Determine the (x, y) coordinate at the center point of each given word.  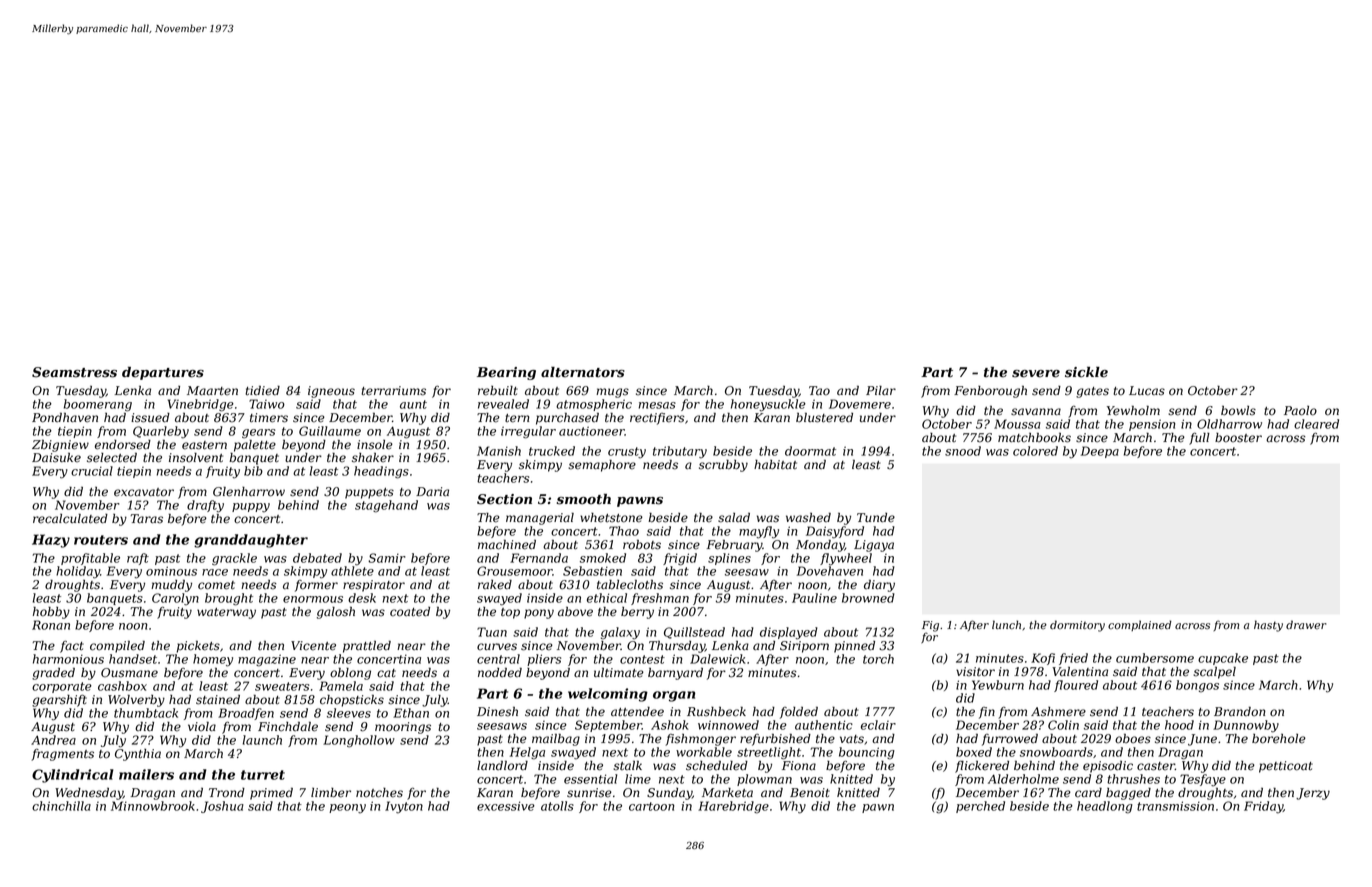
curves (497, 647)
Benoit (810, 793)
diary (879, 585)
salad (734, 517)
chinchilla (61, 806)
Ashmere (1058, 712)
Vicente (313, 646)
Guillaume (330, 431)
